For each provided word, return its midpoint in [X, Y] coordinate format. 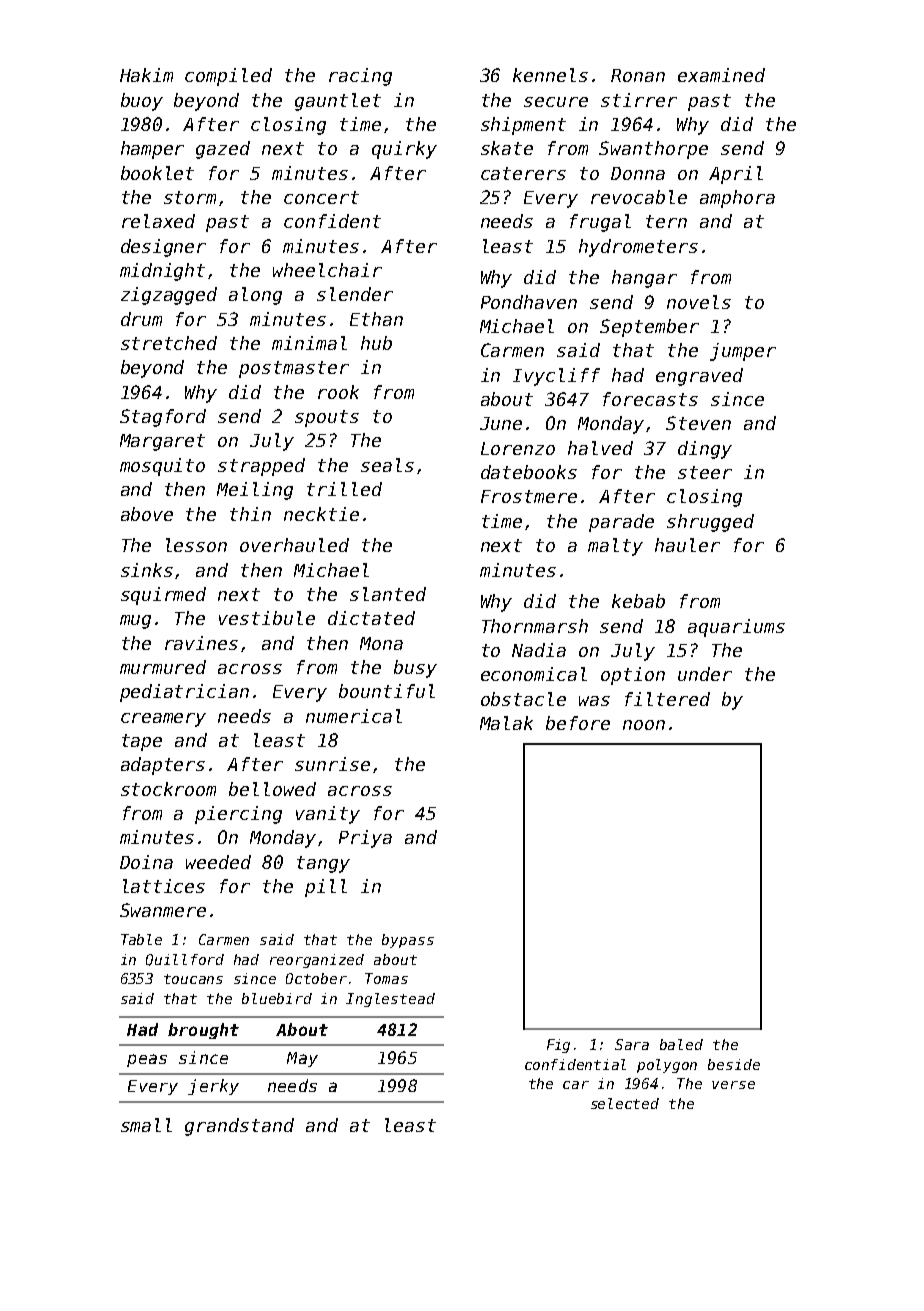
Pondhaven [529, 302]
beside [734, 1064]
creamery [163, 720]
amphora [737, 199]
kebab [638, 601]
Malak [506, 723]
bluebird [277, 998]
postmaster [294, 369]
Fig [558, 1046]
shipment [523, 126]
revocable [639, 197]
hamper [152, 150]
